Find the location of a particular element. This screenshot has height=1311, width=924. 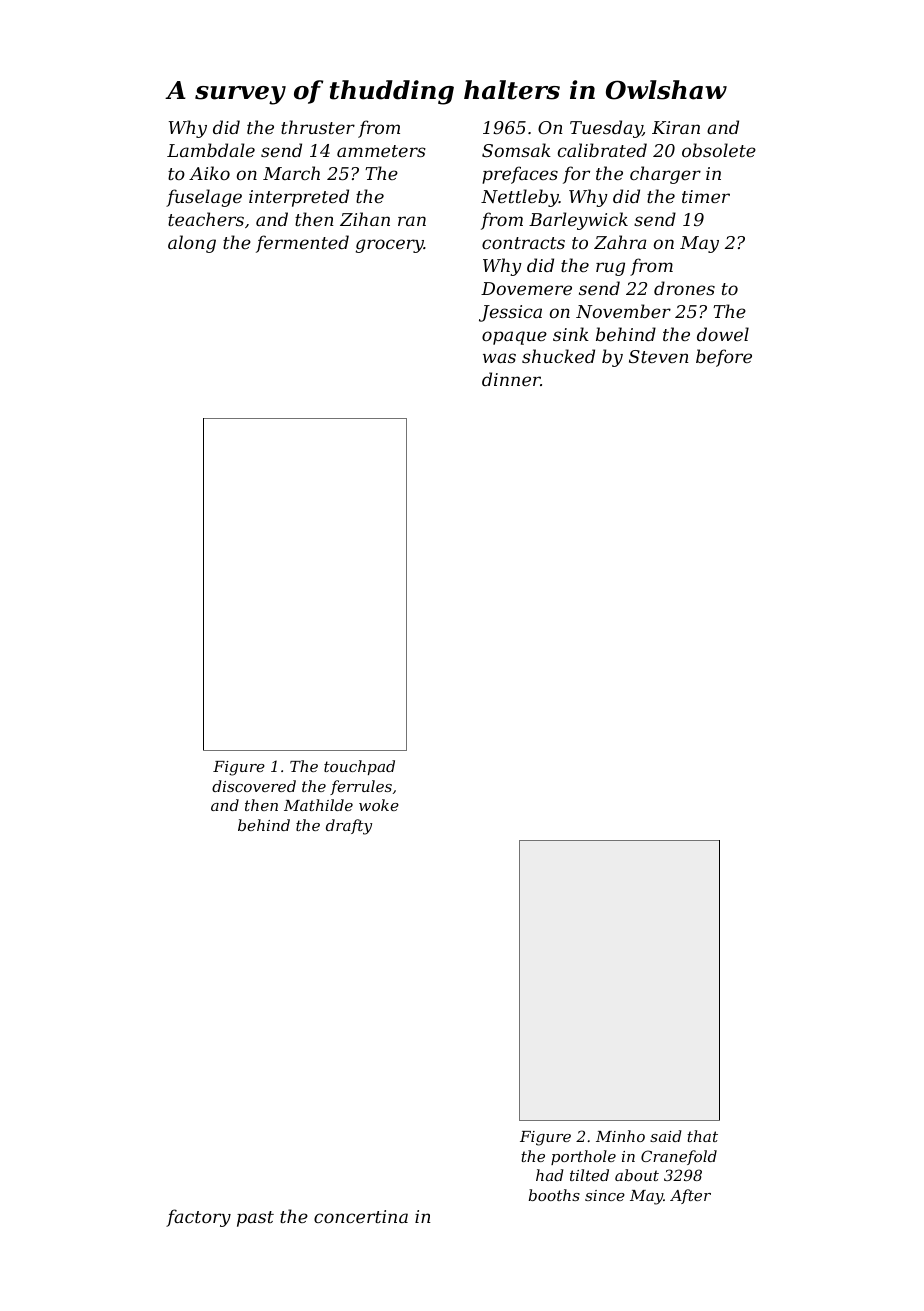

ammeters is located at coordinates (381, 151).
